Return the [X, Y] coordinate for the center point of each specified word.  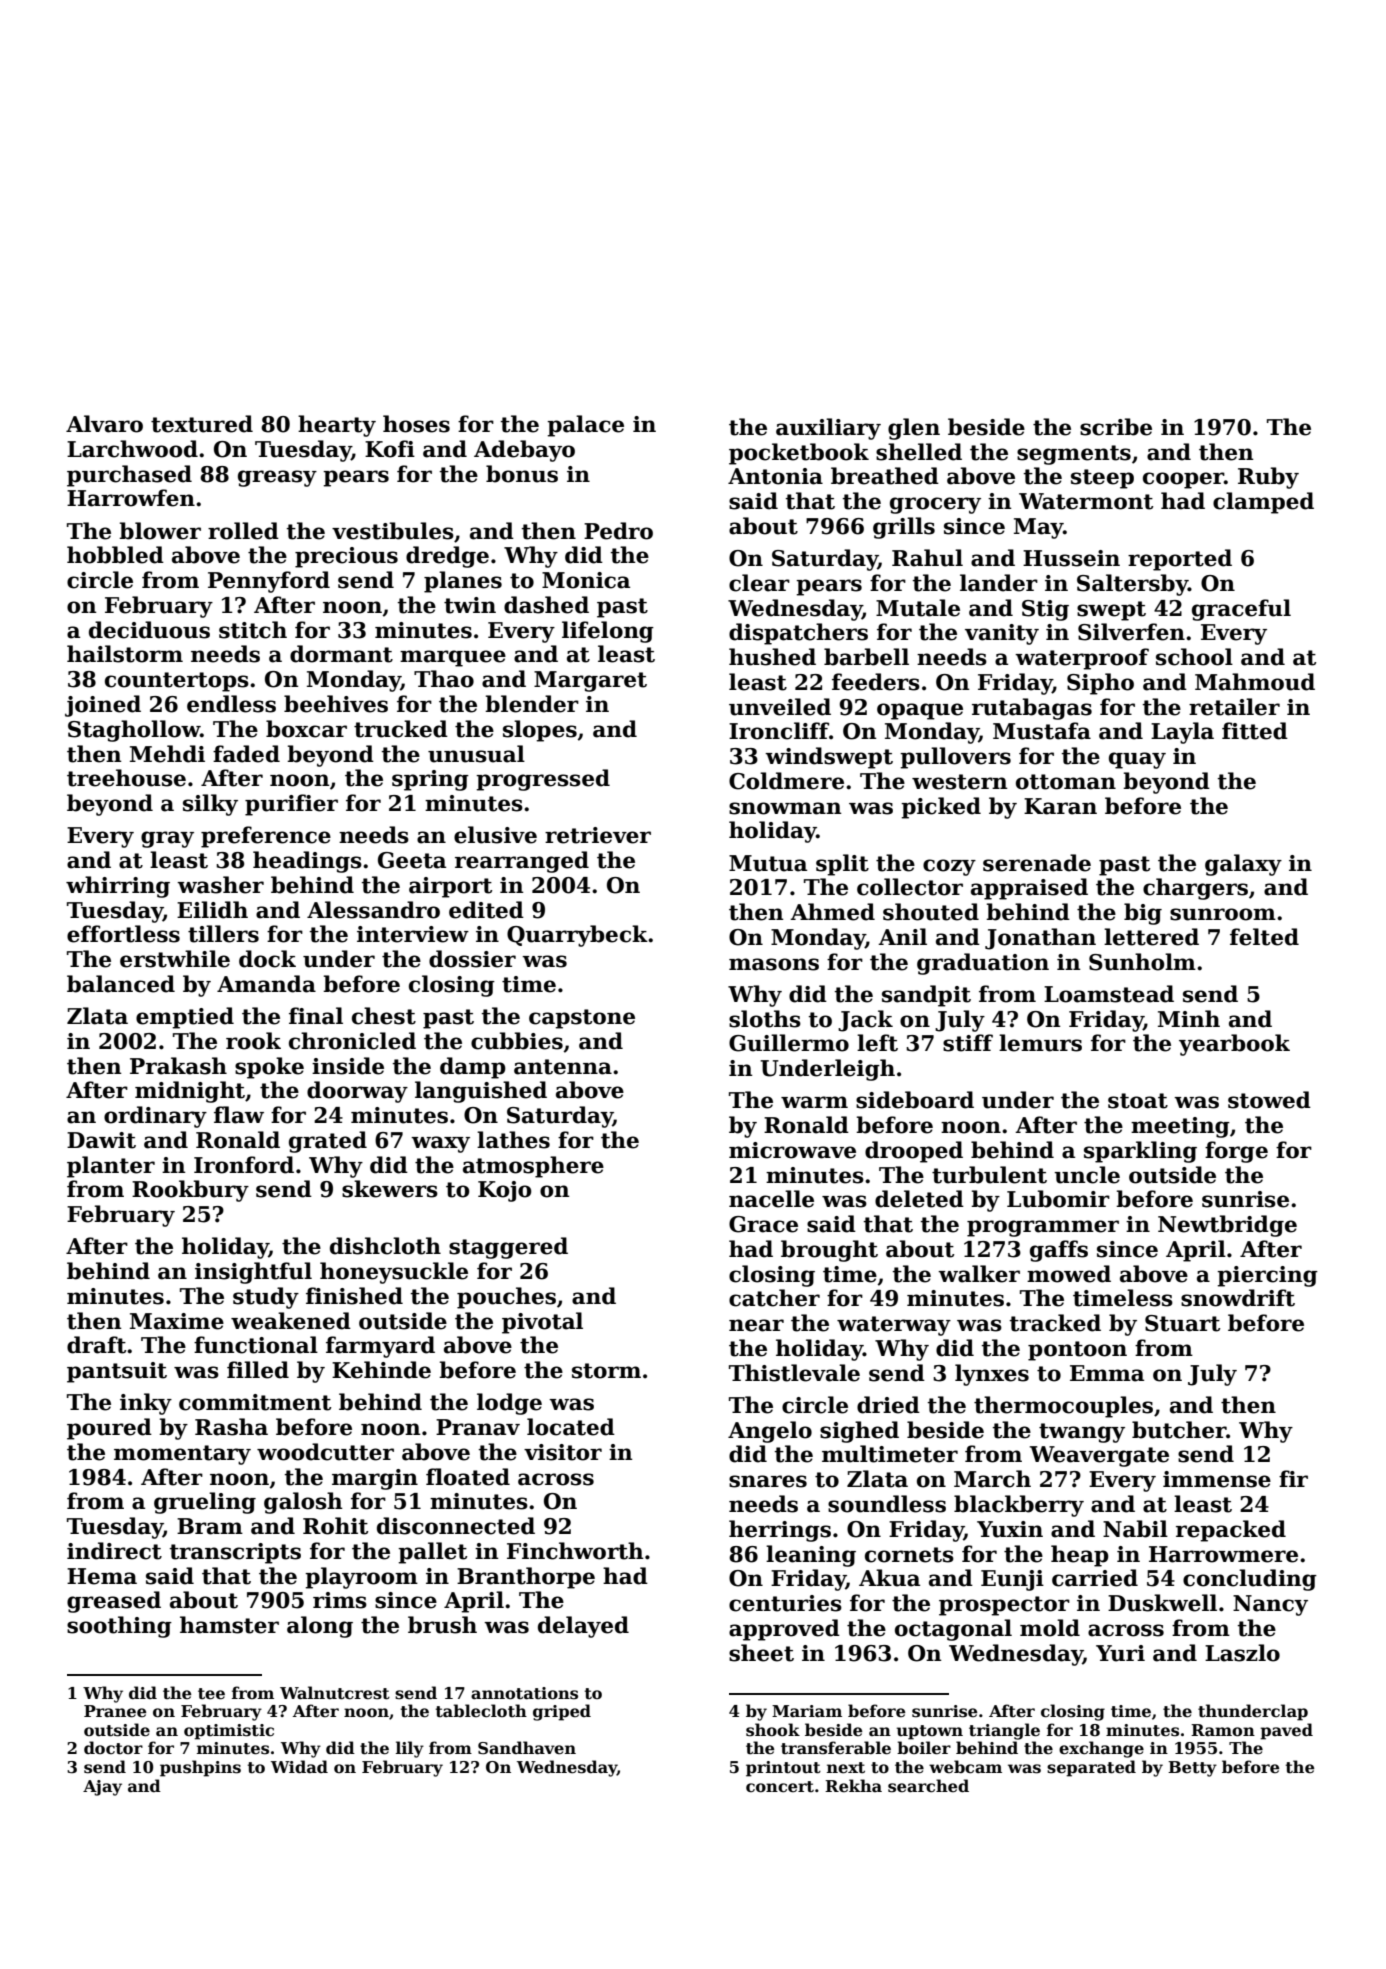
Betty [1192, 1769]
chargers [1195, 889]
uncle [1087, 1175]
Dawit [101, 1140]
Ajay [102, 1788]
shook [773, 1730]
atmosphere [533, 1167]
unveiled [780, 707]
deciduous [149, 630]
